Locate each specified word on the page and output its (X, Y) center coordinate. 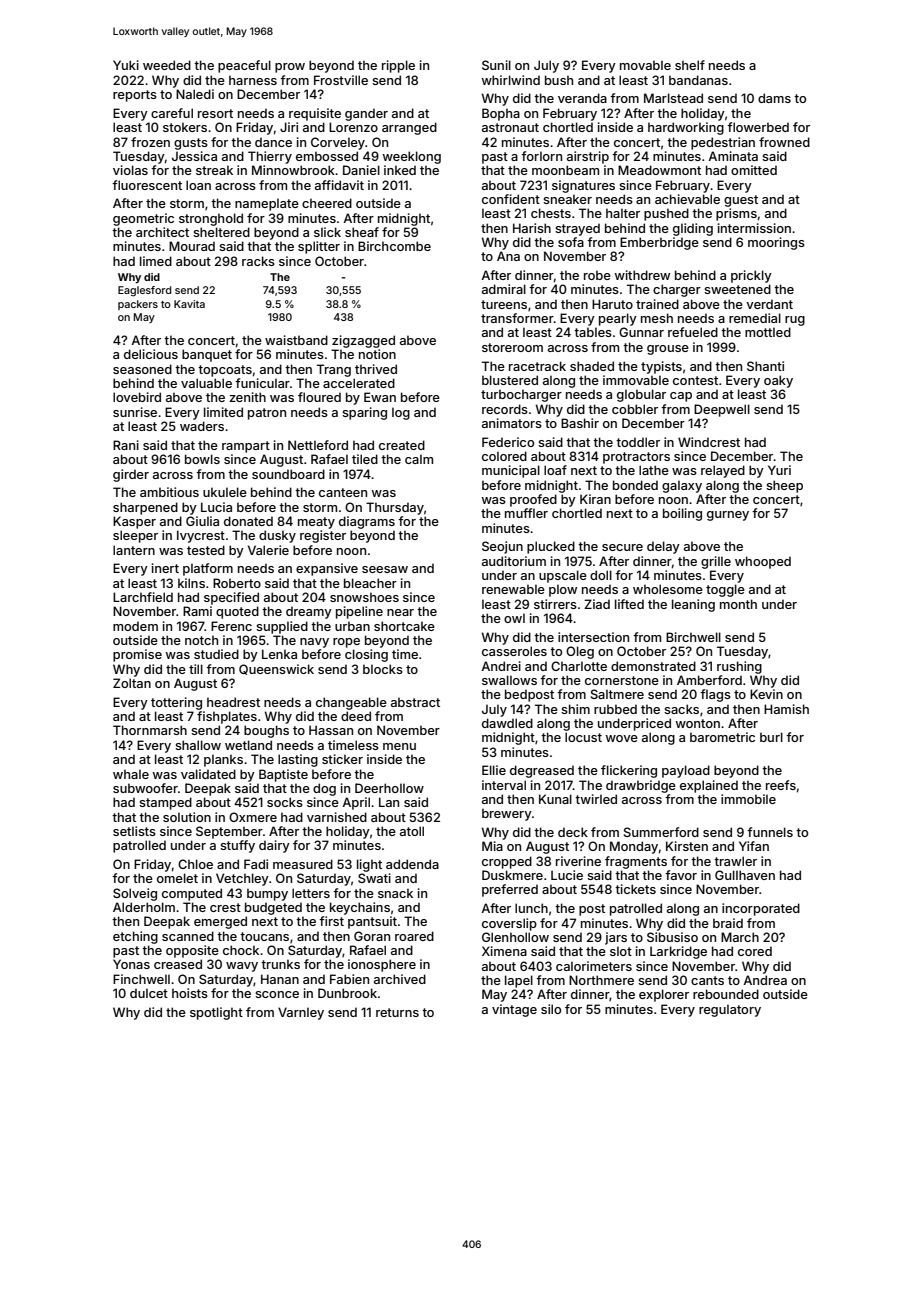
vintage (514, 1010)
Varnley (301, 1013)
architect (162, 232)
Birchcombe (394, 246)
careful (172, 113)
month (738, 604)
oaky (778, 381)
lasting (298, 760)
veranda (582, 98)
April (356, 803)
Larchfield (143, 597)
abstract (415, 702)
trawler (735, 861)
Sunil (496, 65)
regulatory (730, 1010)
